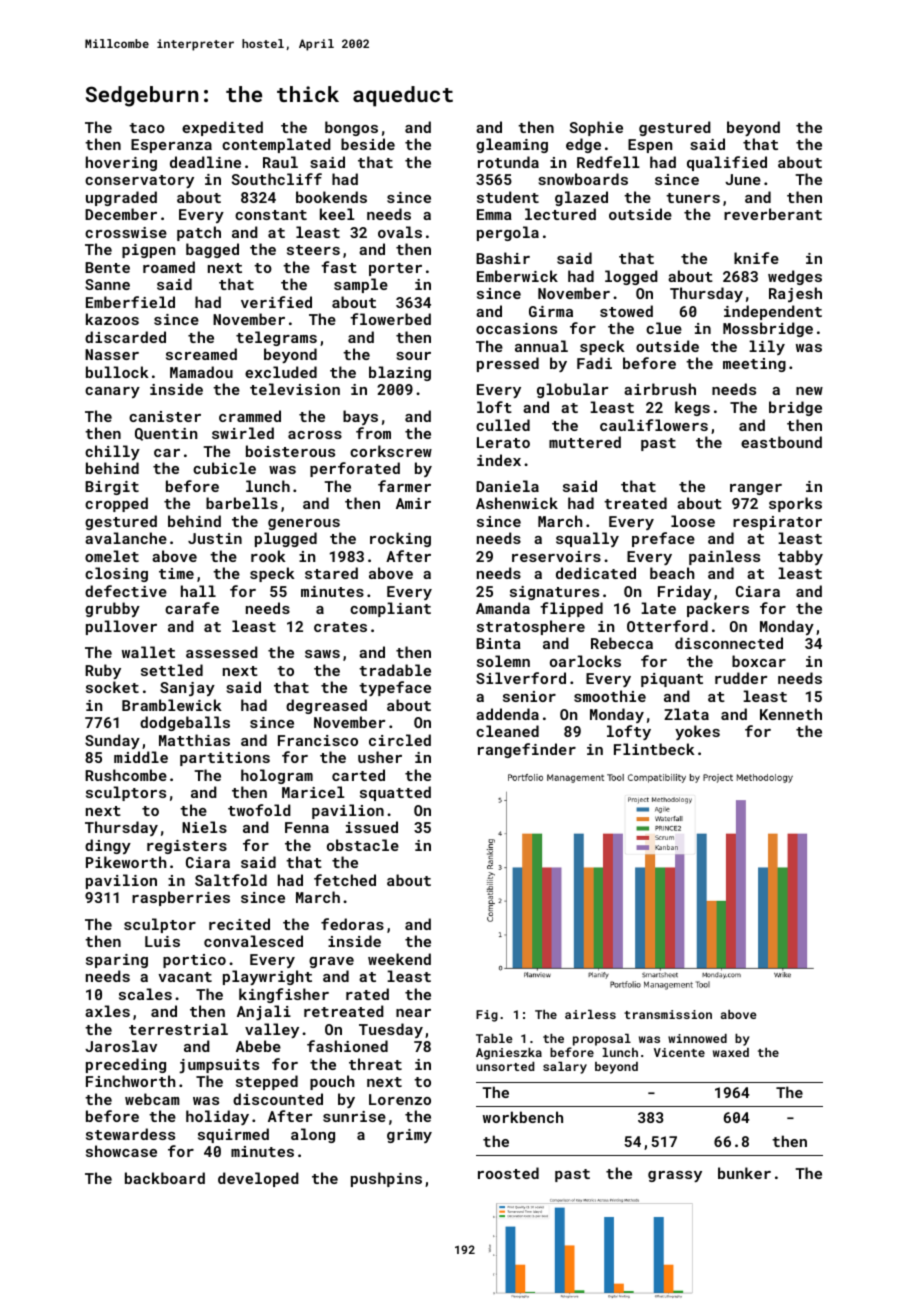  Describe the element at coordinates (126, 862) in the document. I see `Pikeworth` at that location.
